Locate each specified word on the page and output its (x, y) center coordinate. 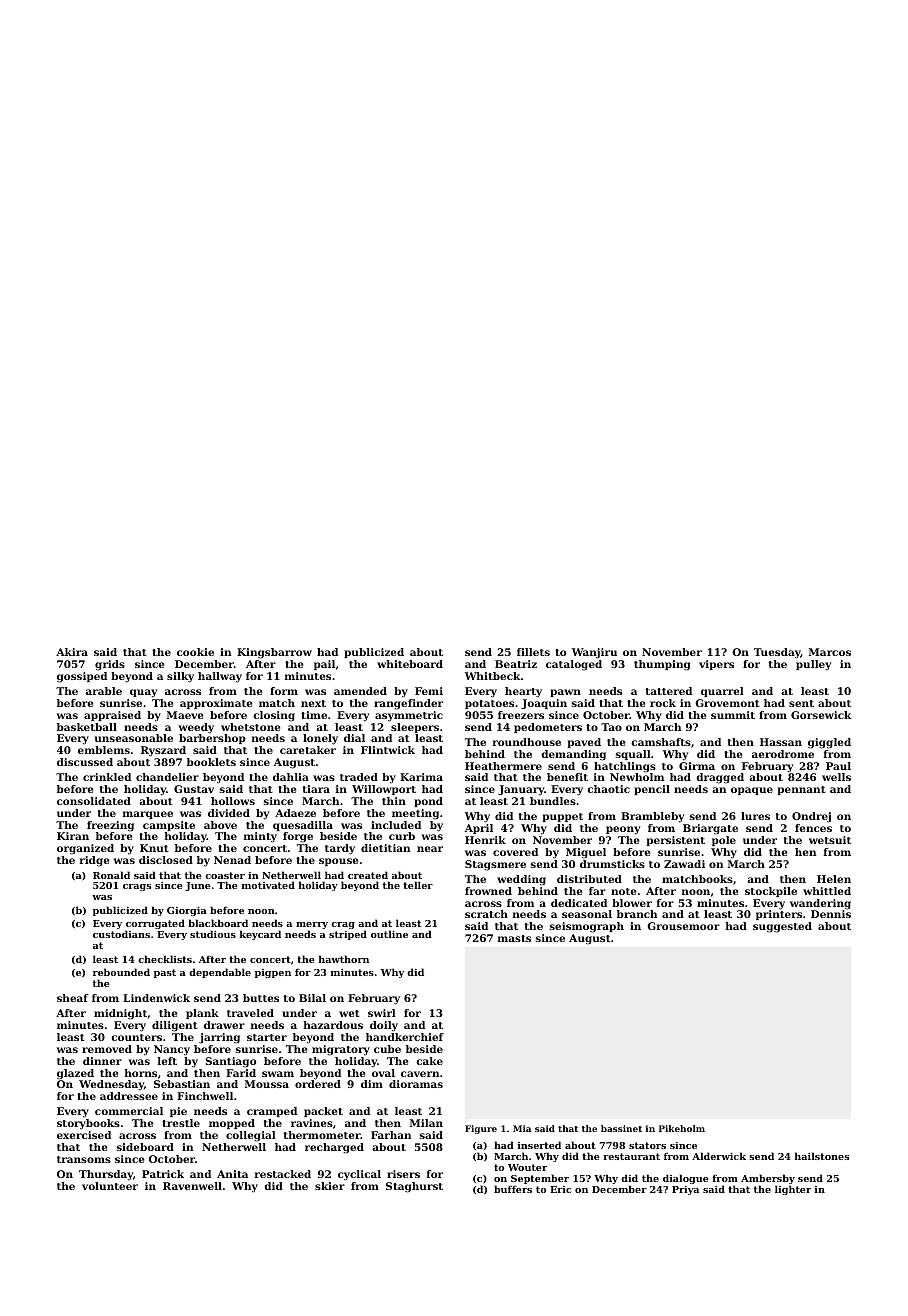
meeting (415, 814)
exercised (84, 1135)
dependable (220, 973)
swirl (382, 1013)
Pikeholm (682, 1128)
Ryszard (163, 751)
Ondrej (811, 817)
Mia (522, 1128)
